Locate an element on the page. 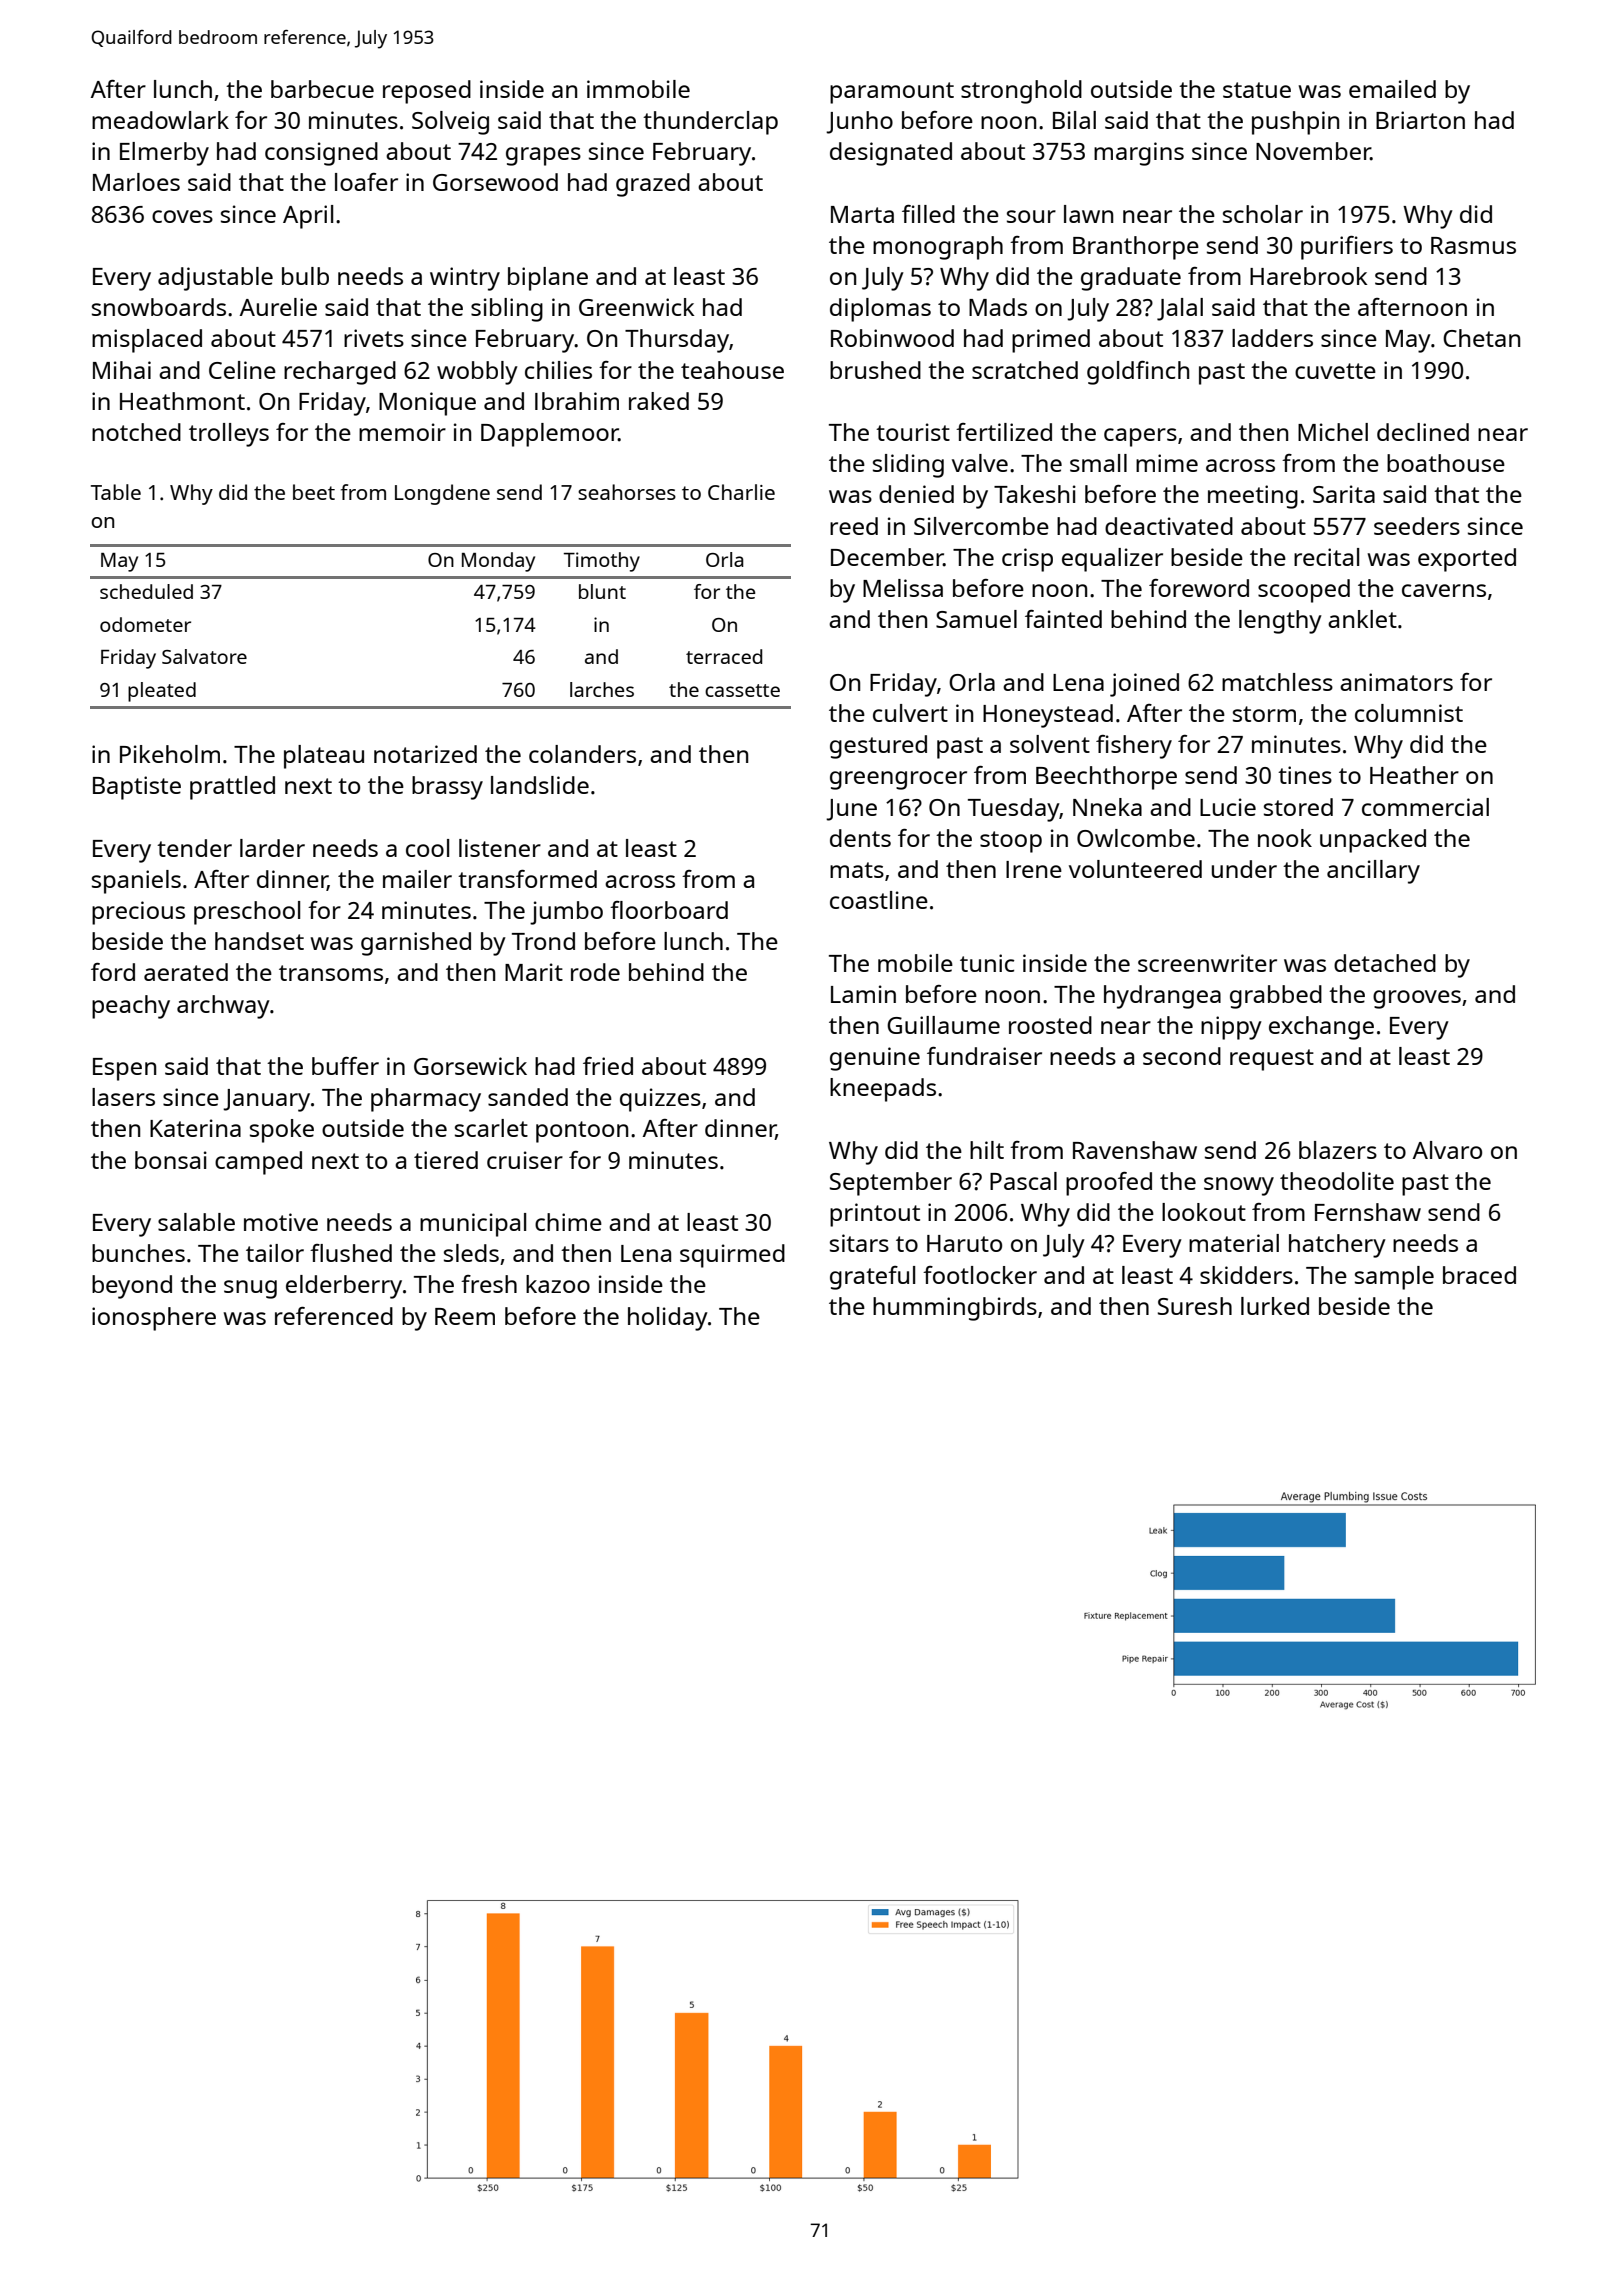 The image size is (1620, 2292). dents is located at coordinates (860, 838).
